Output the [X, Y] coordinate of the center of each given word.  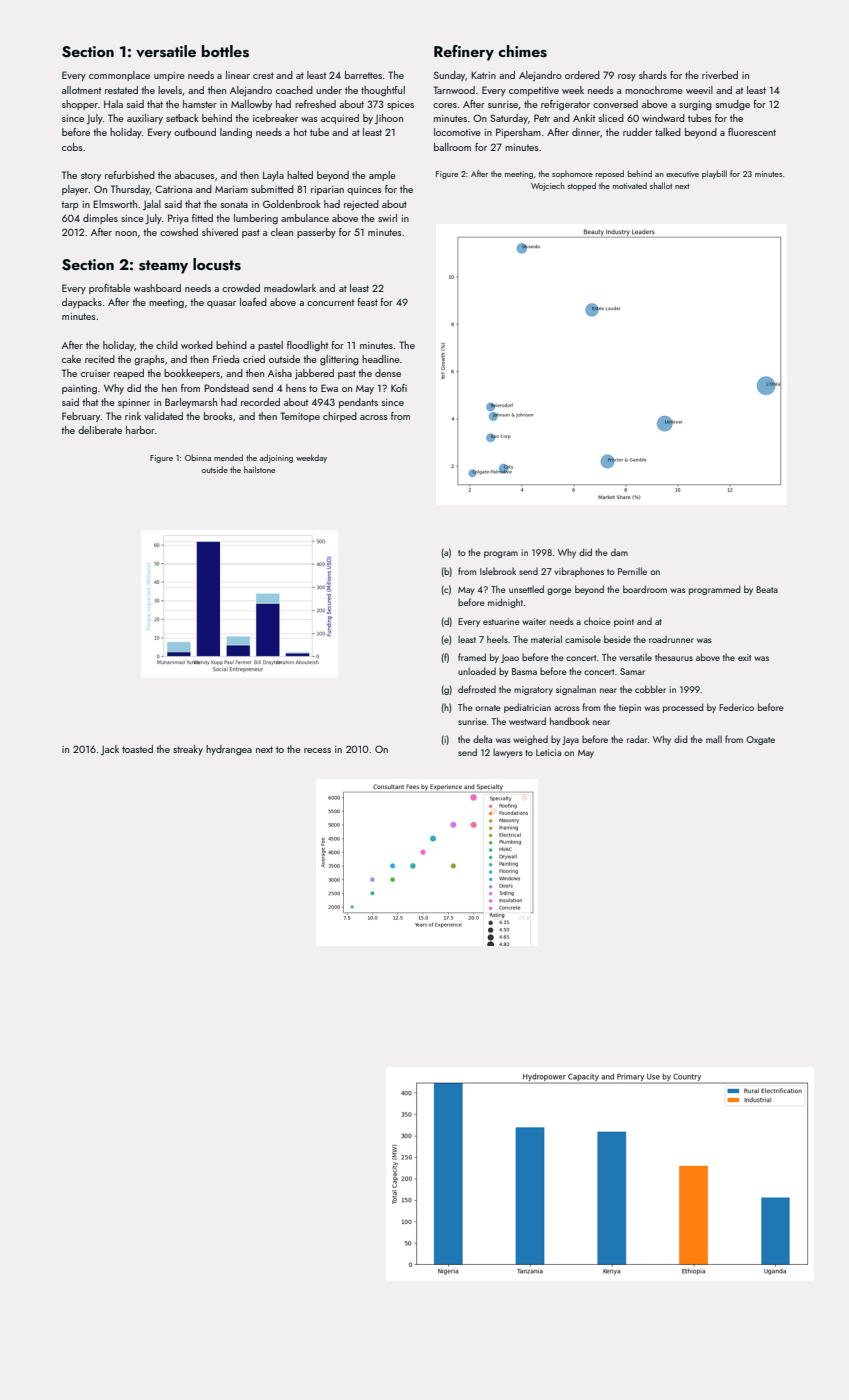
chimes [522, 51]
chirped [340, 417]
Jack [110, 750]
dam [619, 552]
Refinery [464, 53]
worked [197, 345]
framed [472, 657]
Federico [736, 707]
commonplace [119, 76]
